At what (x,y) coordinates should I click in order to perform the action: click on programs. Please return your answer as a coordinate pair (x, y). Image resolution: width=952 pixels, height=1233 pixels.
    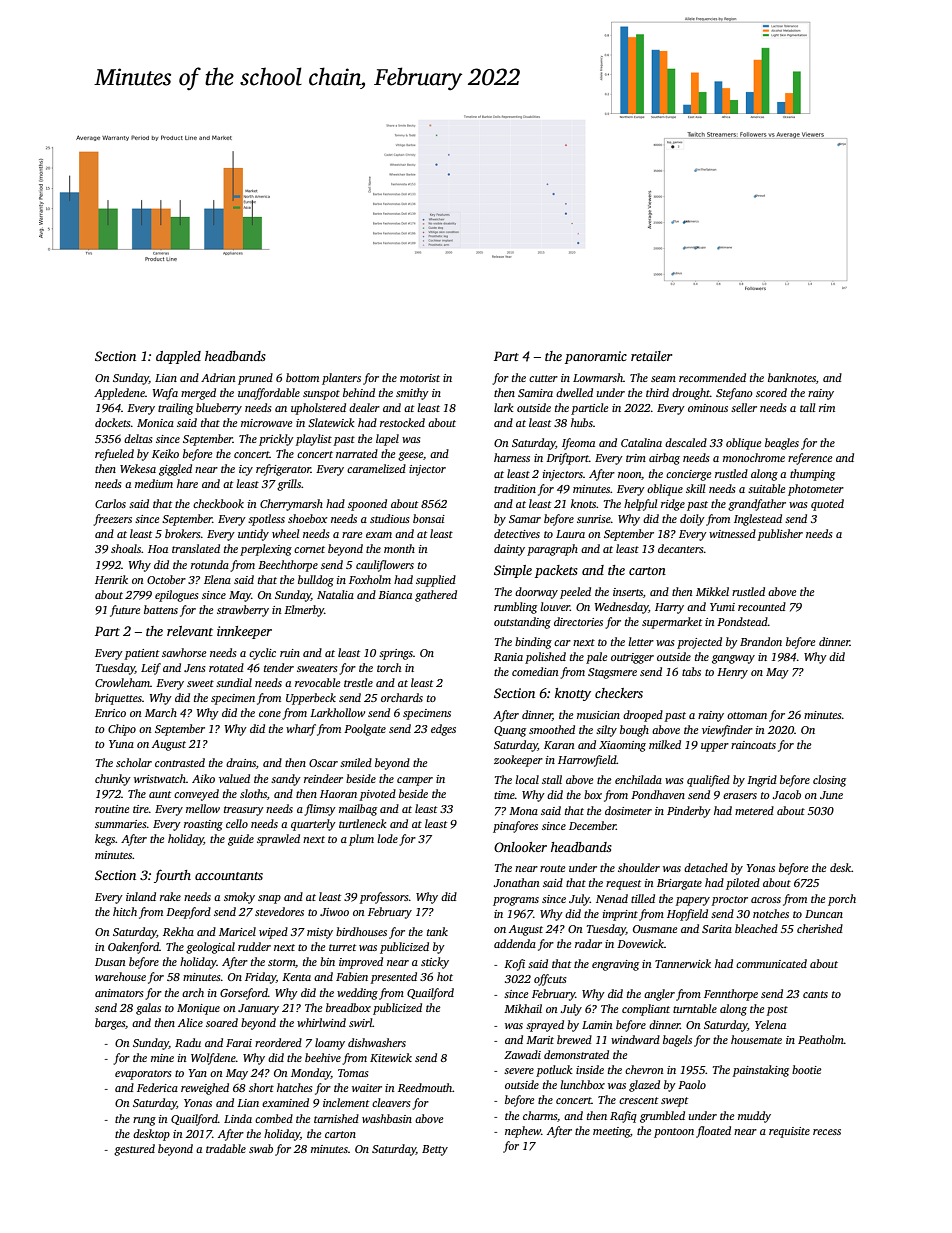
    Looking at the image, I should click on (516, 901).
